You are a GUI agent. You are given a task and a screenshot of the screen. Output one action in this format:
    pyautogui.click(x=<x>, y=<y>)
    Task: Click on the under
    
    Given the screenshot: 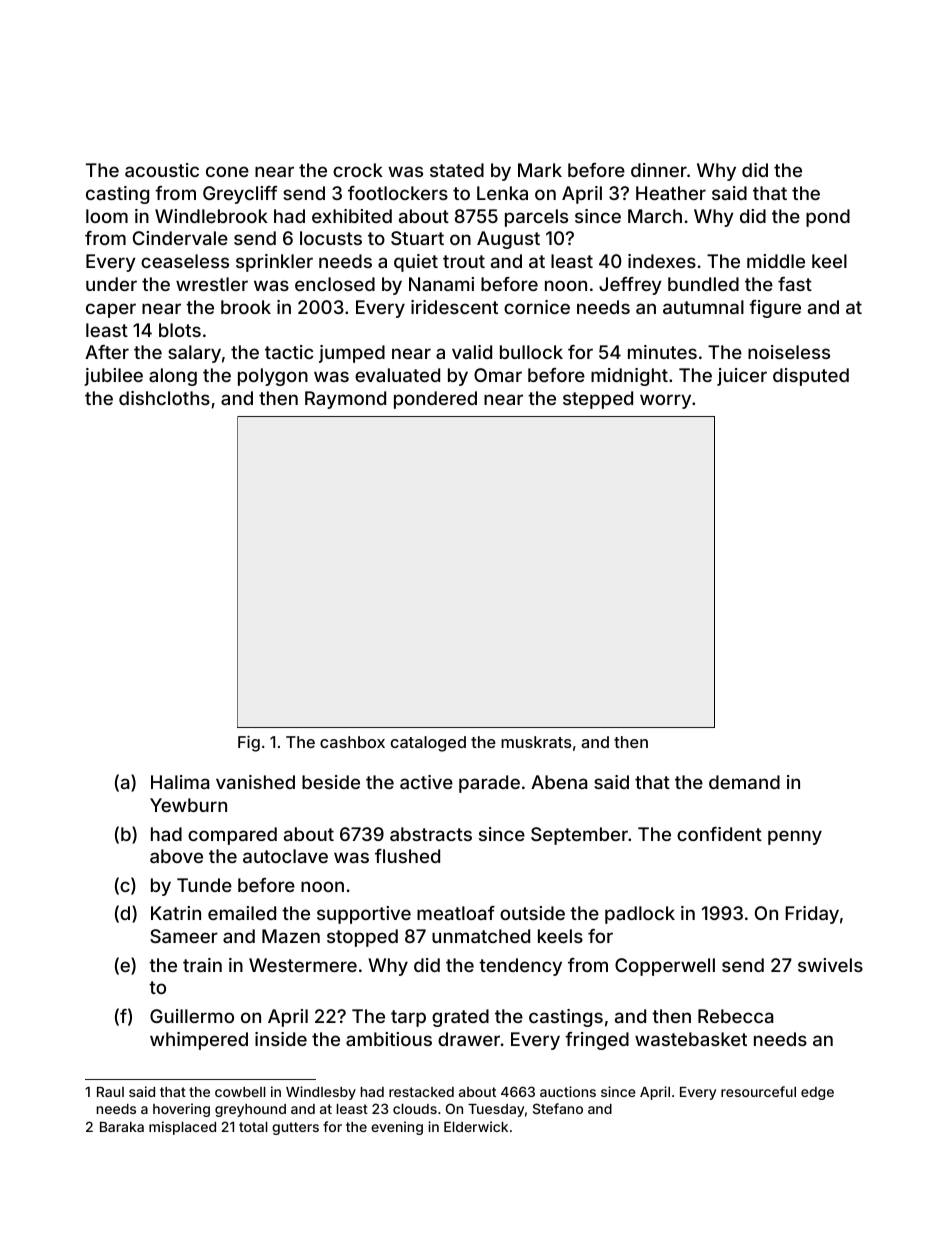 What is the action you would take?
    pyautogui.click(x=111, y=284)
